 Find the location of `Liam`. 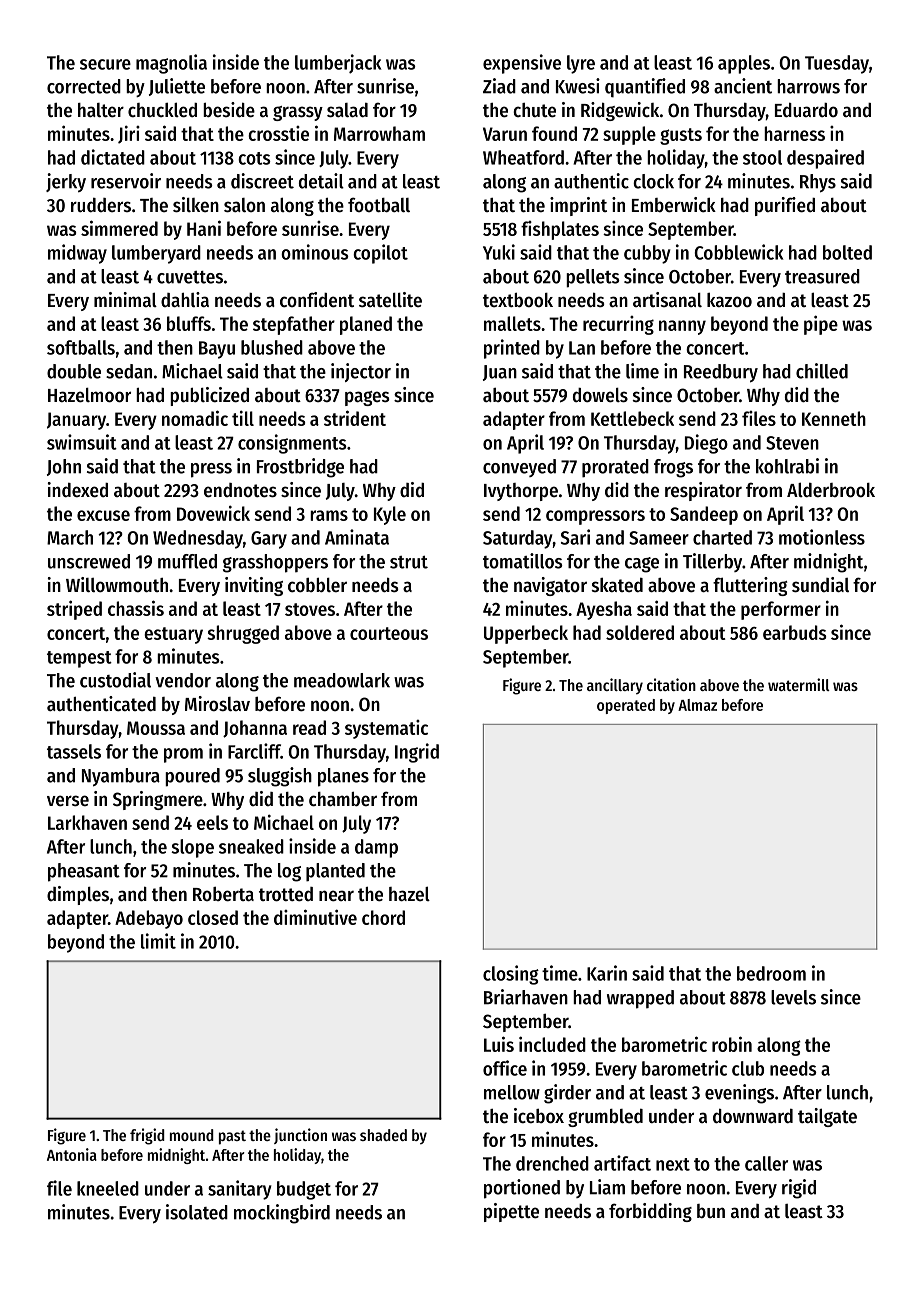

Liam is located at coordinates (607, 1187).
